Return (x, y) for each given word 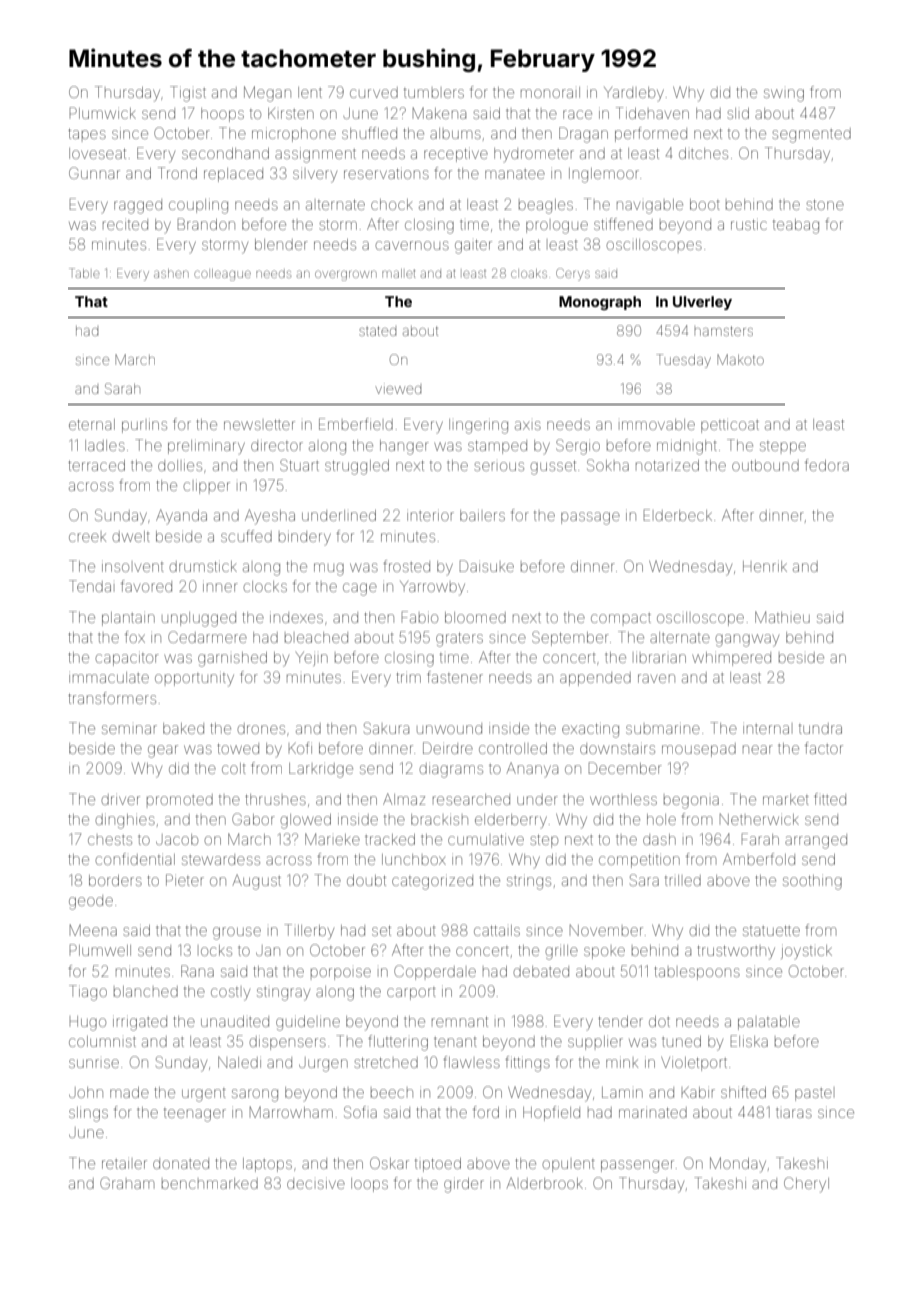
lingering (478, 426)
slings (88, 1114)
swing (784, 95)
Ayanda (181, 516)
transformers (112, 698)
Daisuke (486, 566)
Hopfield (551, 1113)
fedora (827, 465)
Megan (267, 94)
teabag (796, 226)
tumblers (434, 93)
